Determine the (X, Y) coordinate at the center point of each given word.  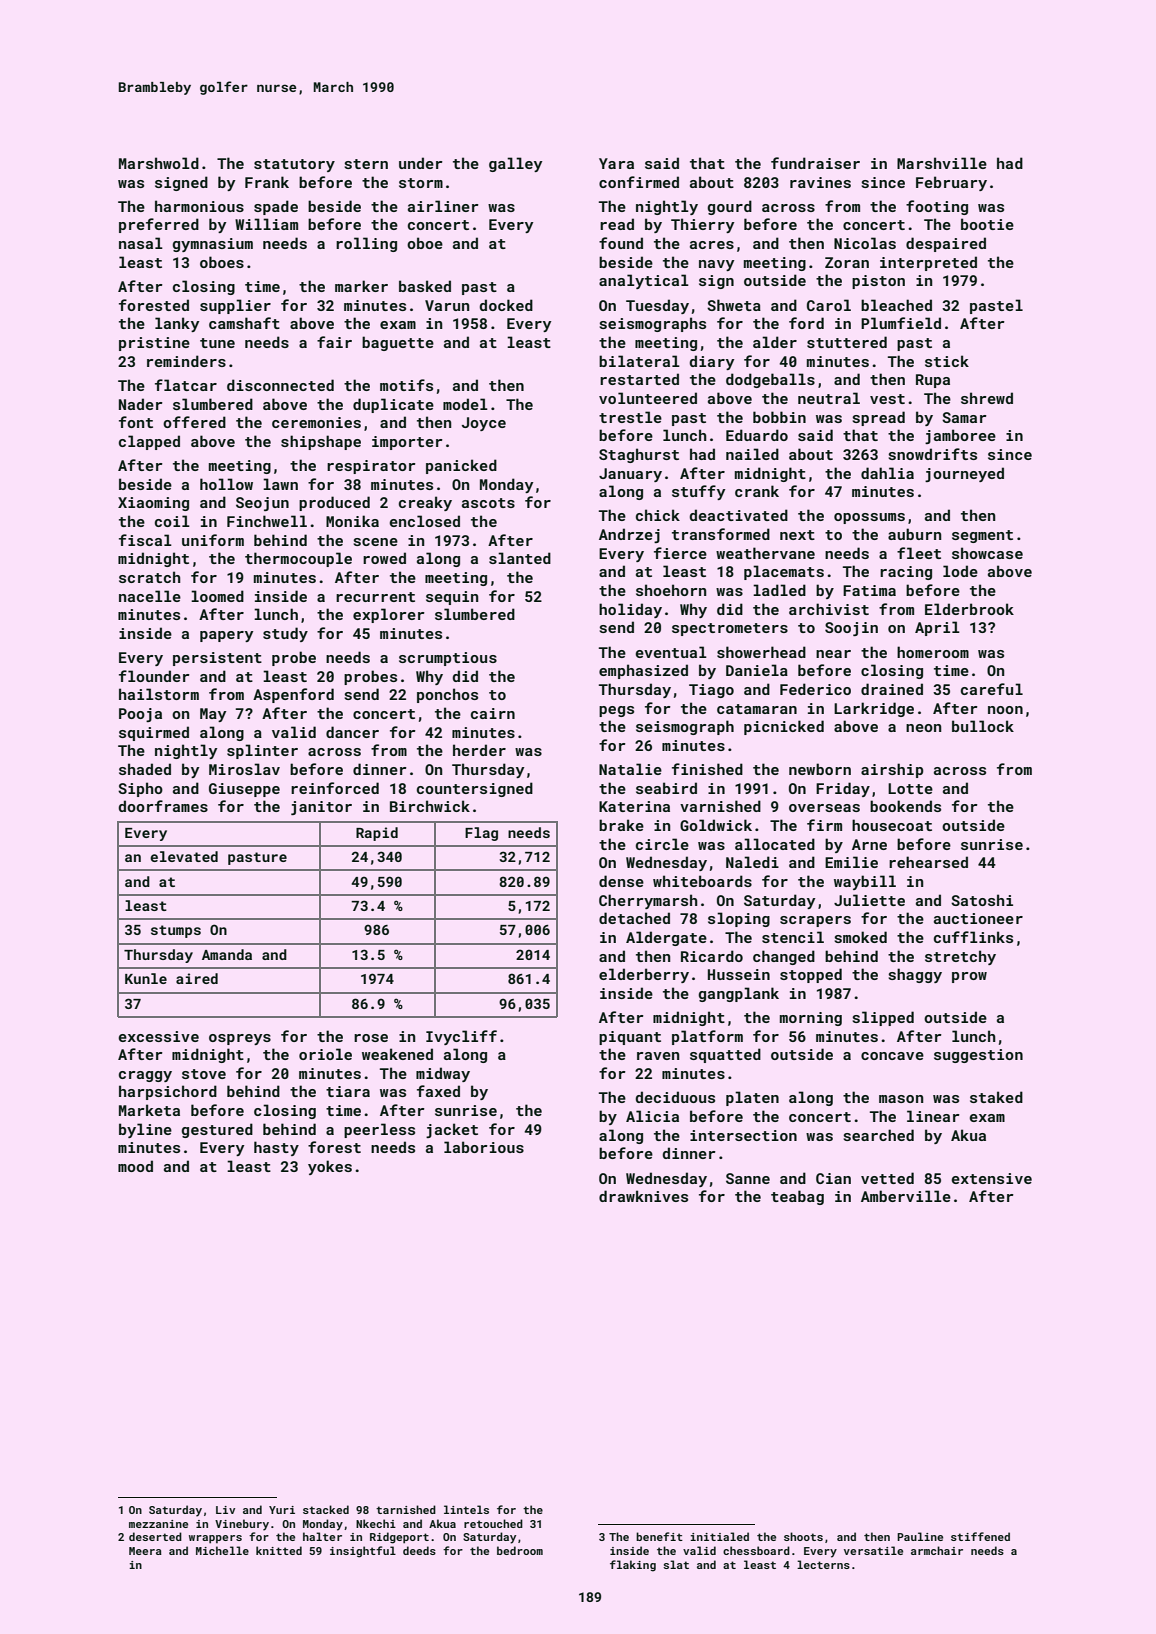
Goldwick (716, 825)
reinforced (335, 788)
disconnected (280, 385)
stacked (326, 1509)
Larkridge (874, 709)
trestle (630, 417)
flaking (633, 1566)
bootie (987, 224)
